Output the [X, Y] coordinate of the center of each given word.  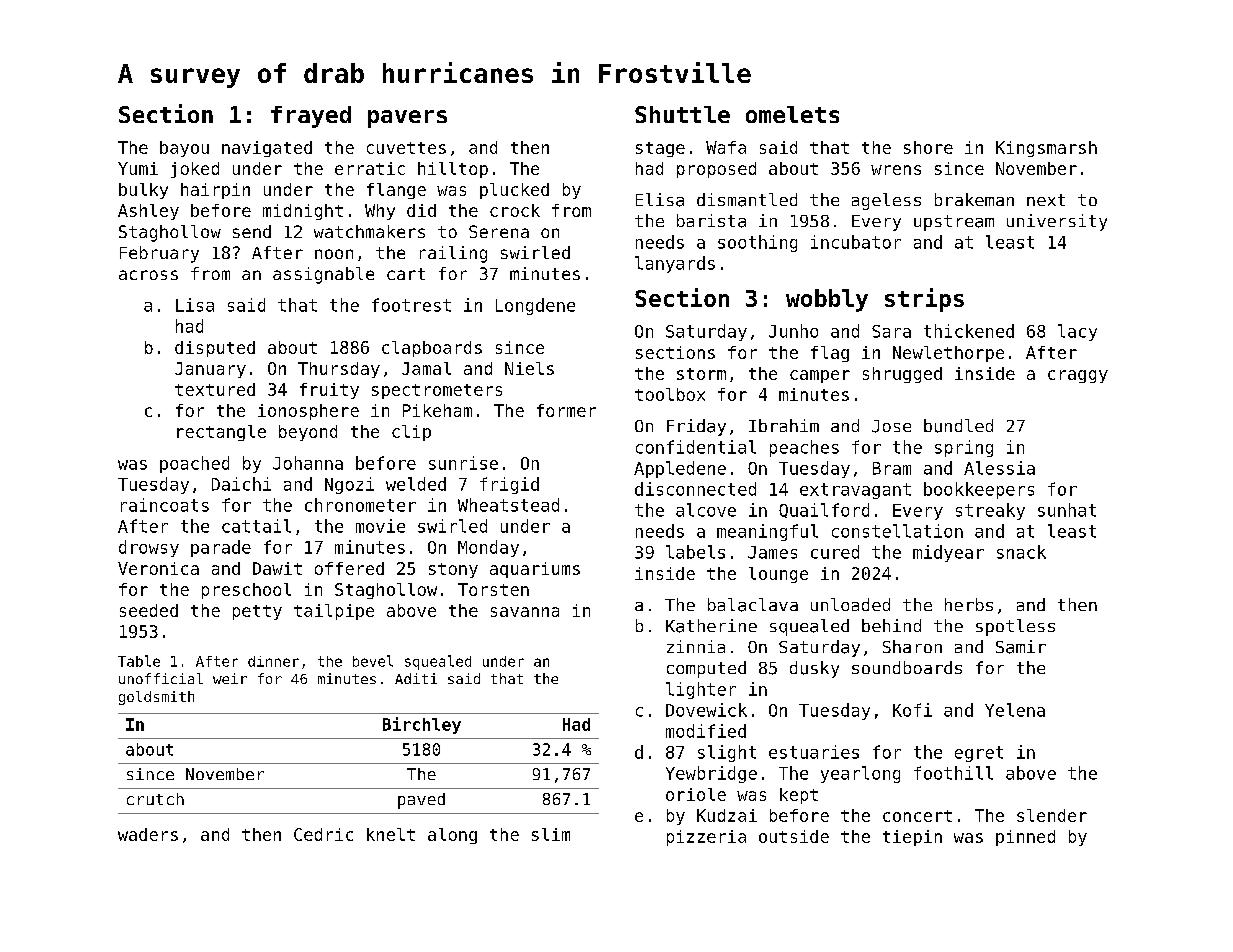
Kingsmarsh [1046, 149]
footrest [411, 305]
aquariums [535, 570]
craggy [1078, 376]
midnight [303, 212]
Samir [1021, 647]
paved [421, 801]
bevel [373, 661]
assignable [323, 275]
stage [660, 149]
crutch [155, 799]
